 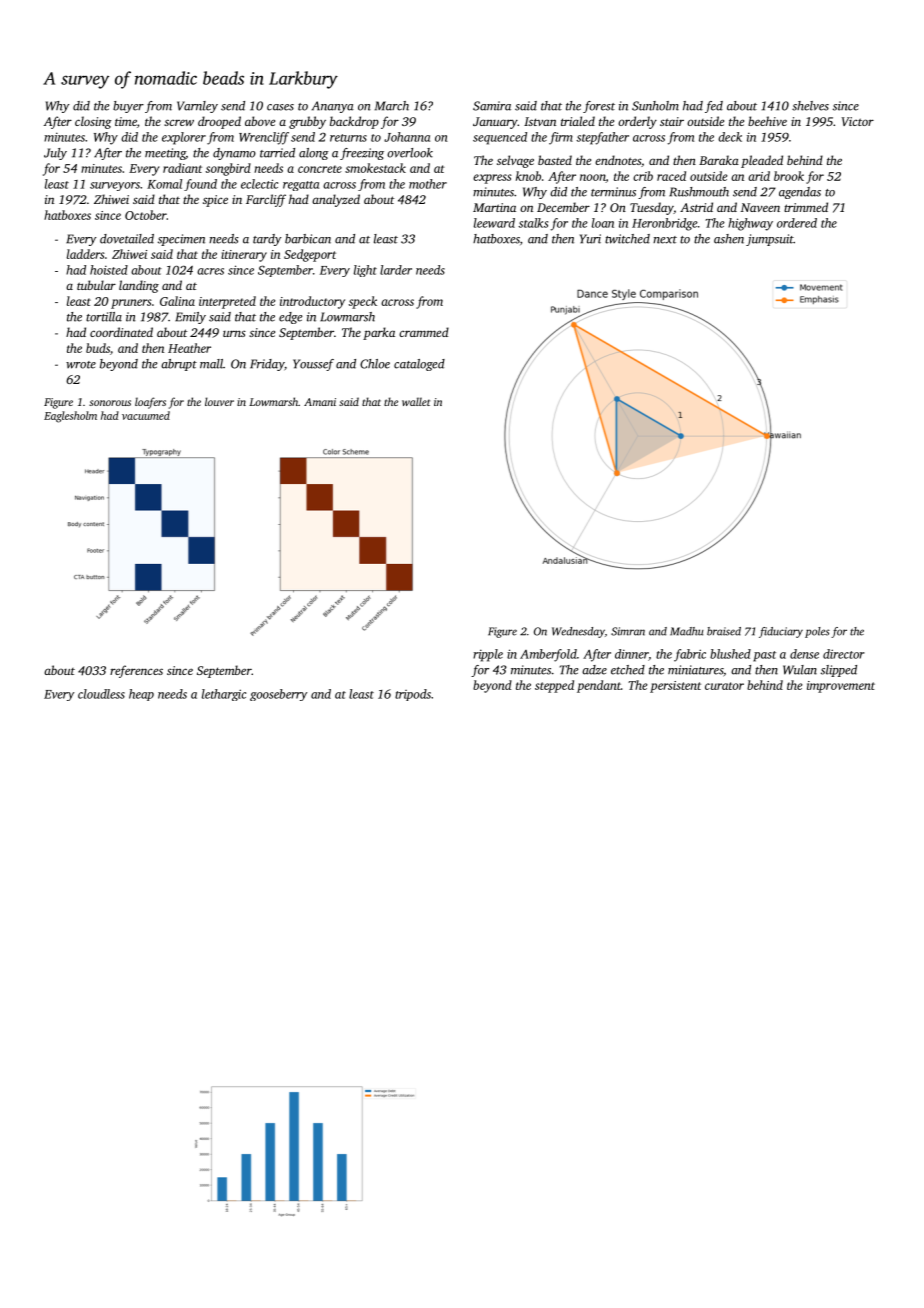 I want to click on buyer, so click(x=128, y=107).
